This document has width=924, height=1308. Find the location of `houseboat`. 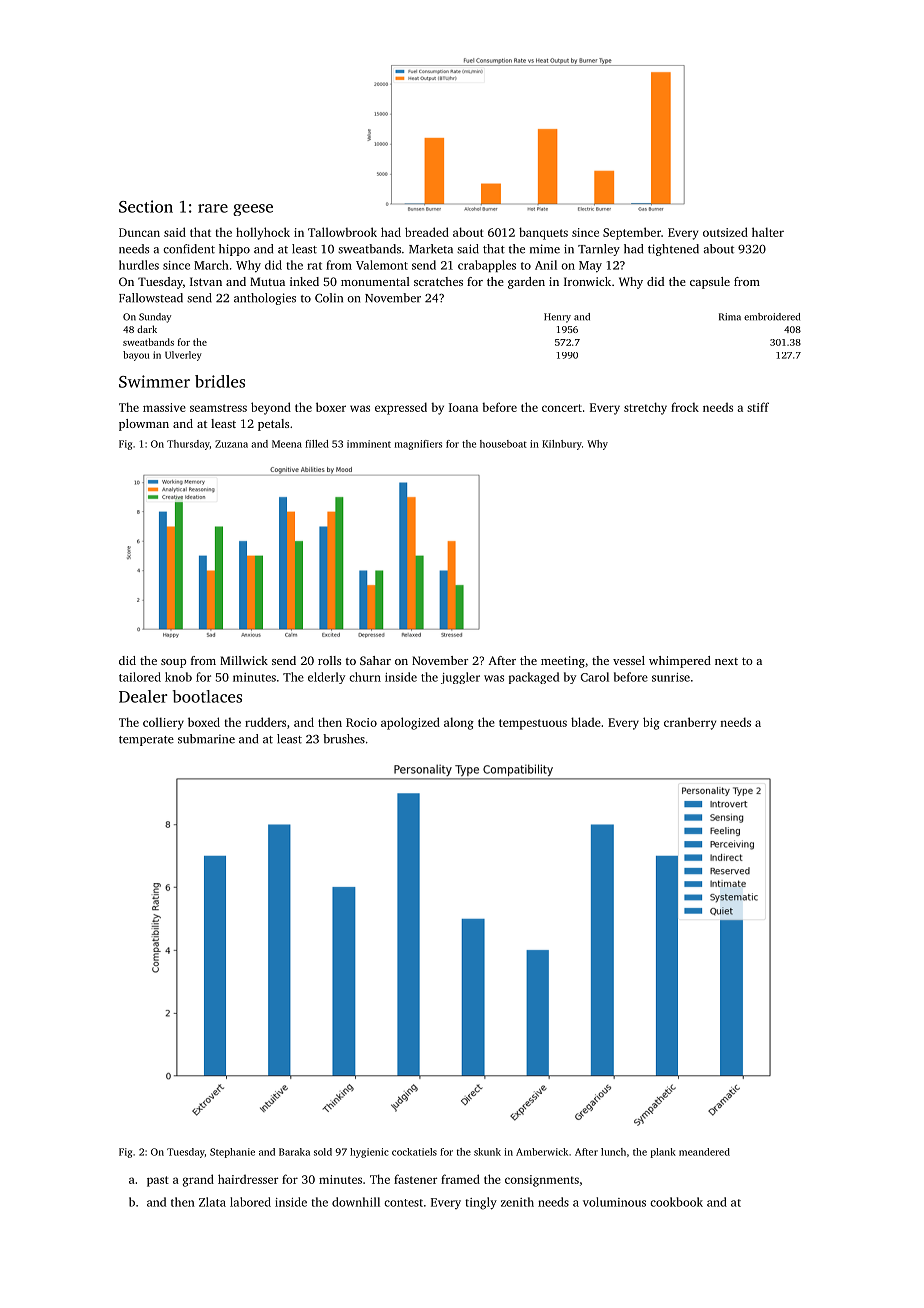

houseboat is located at coordinates (503, 444).
